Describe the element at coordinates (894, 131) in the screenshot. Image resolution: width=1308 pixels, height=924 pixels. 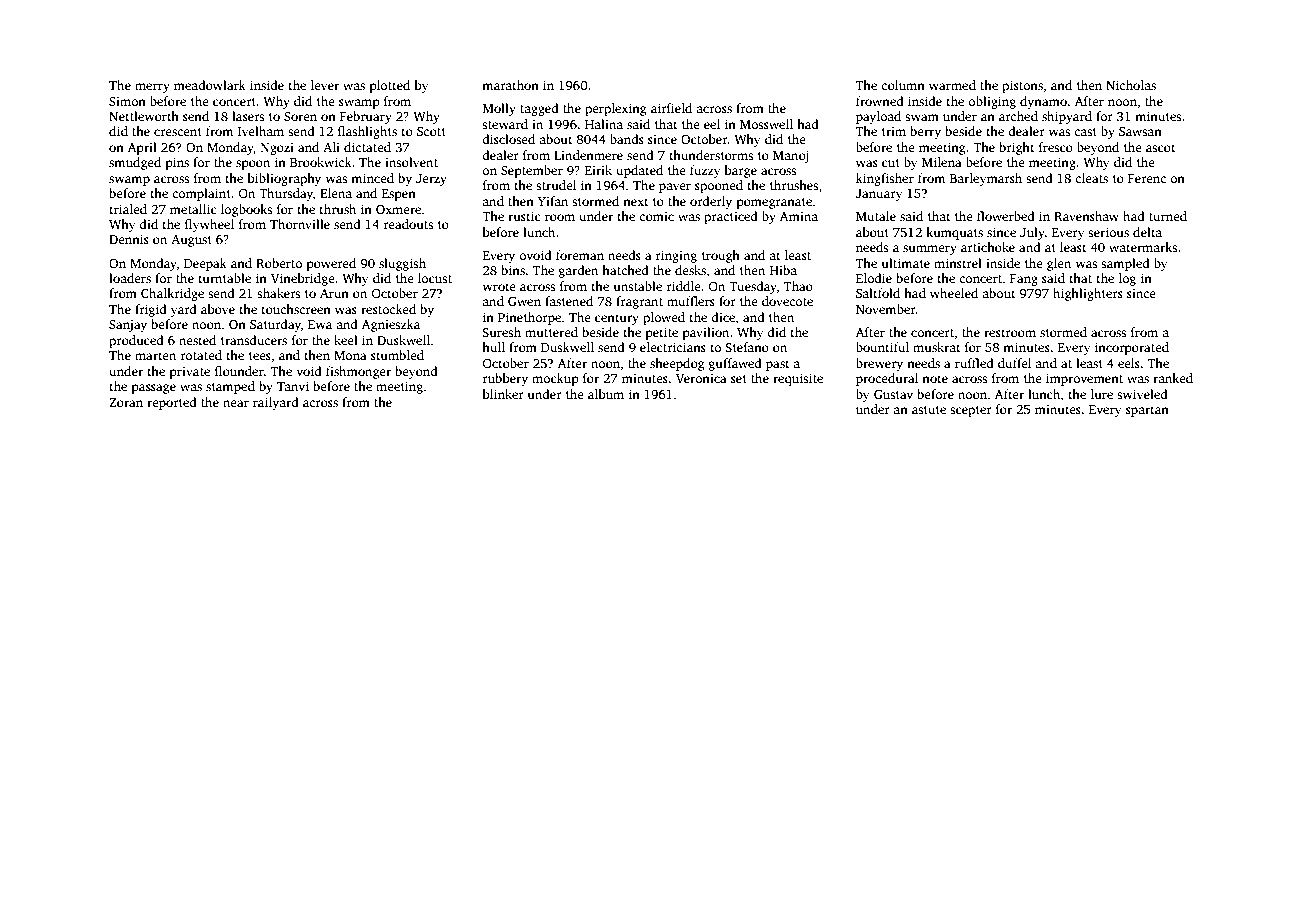
I see `trim` at that location.
